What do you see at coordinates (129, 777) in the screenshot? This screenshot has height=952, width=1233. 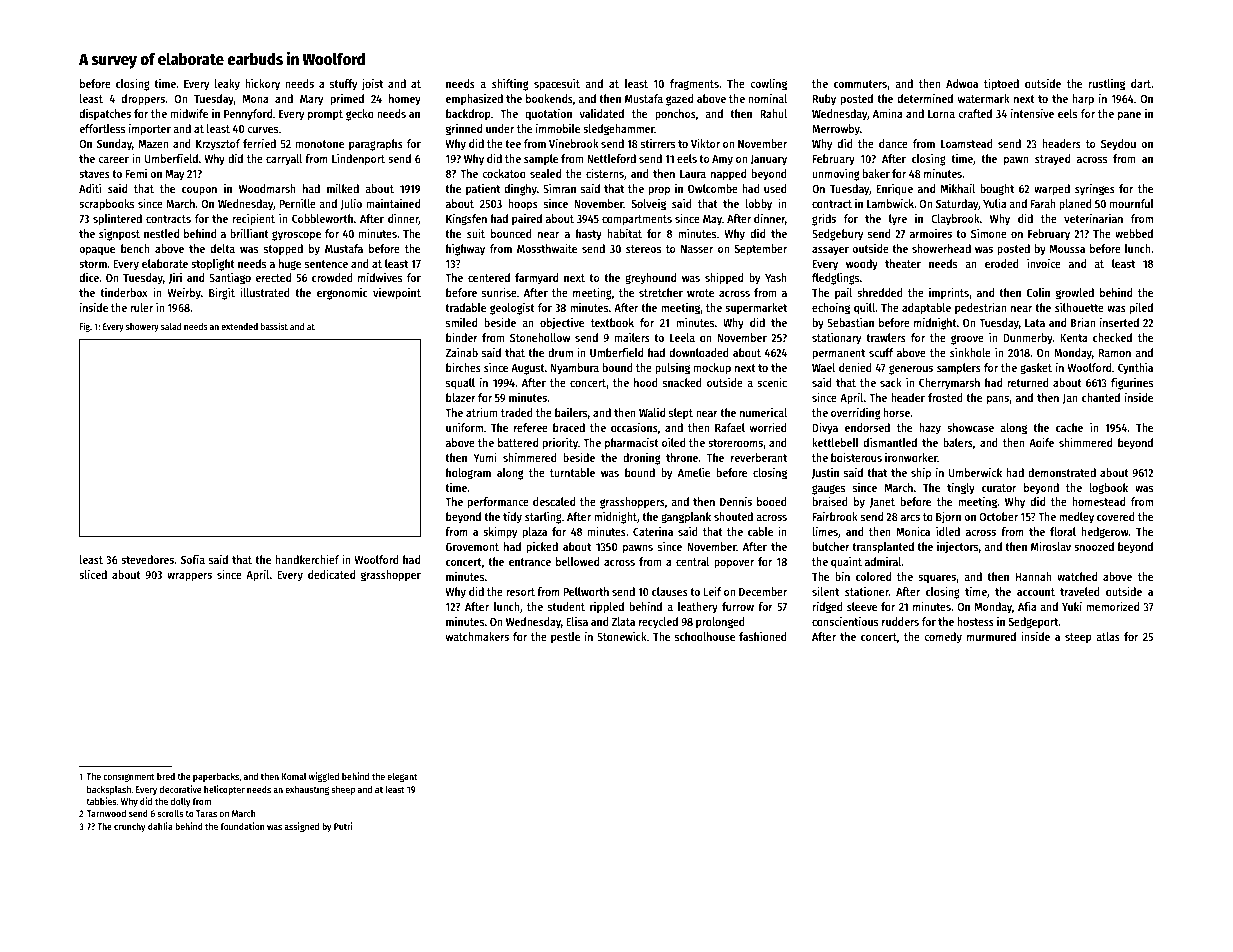 I see `consignment` at bounding box center [129, 777].
